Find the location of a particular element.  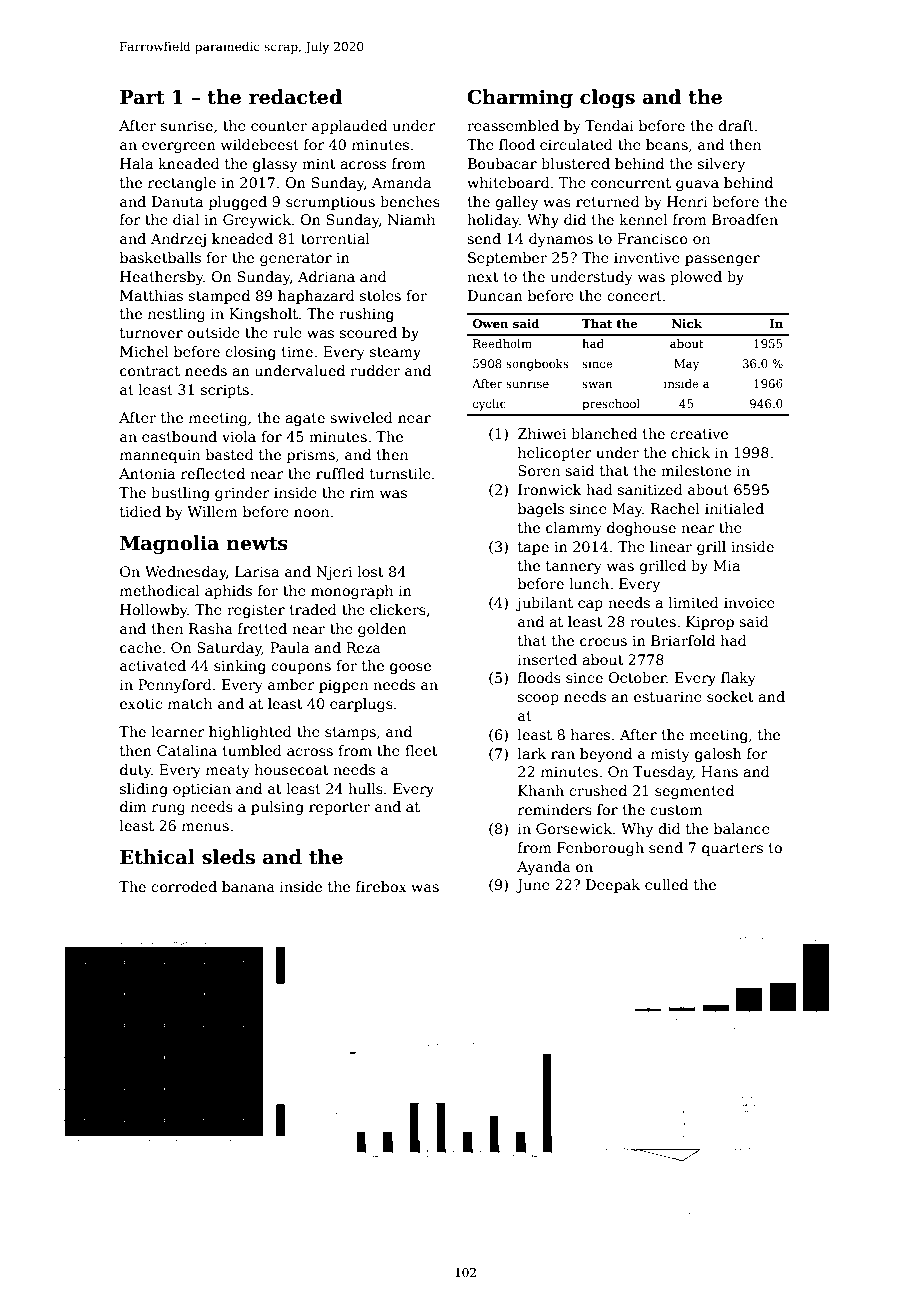

sliding is located at coordinates (144, 790).
